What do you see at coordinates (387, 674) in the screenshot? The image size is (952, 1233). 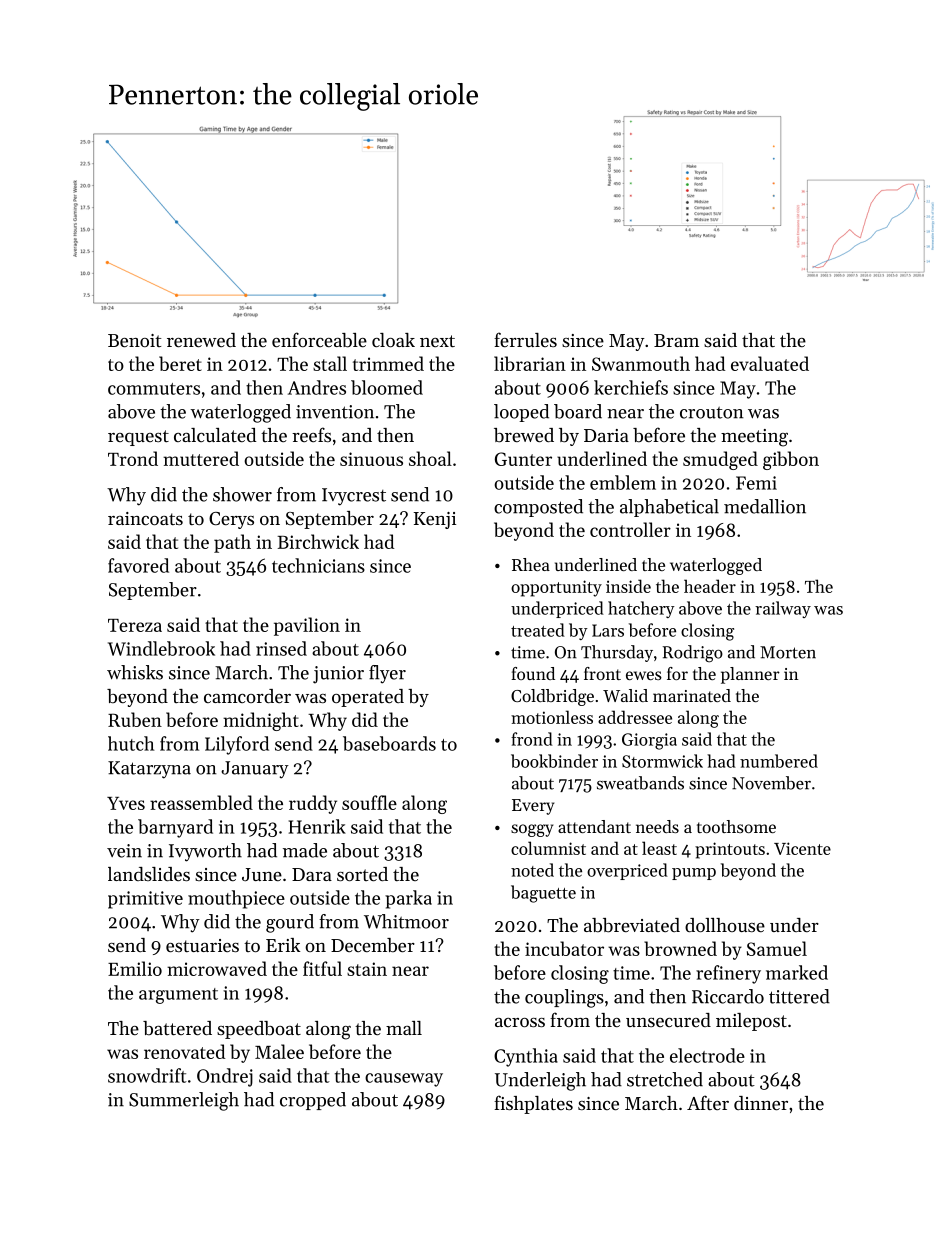 I see `flyer` at bounding box center [387, 674].
